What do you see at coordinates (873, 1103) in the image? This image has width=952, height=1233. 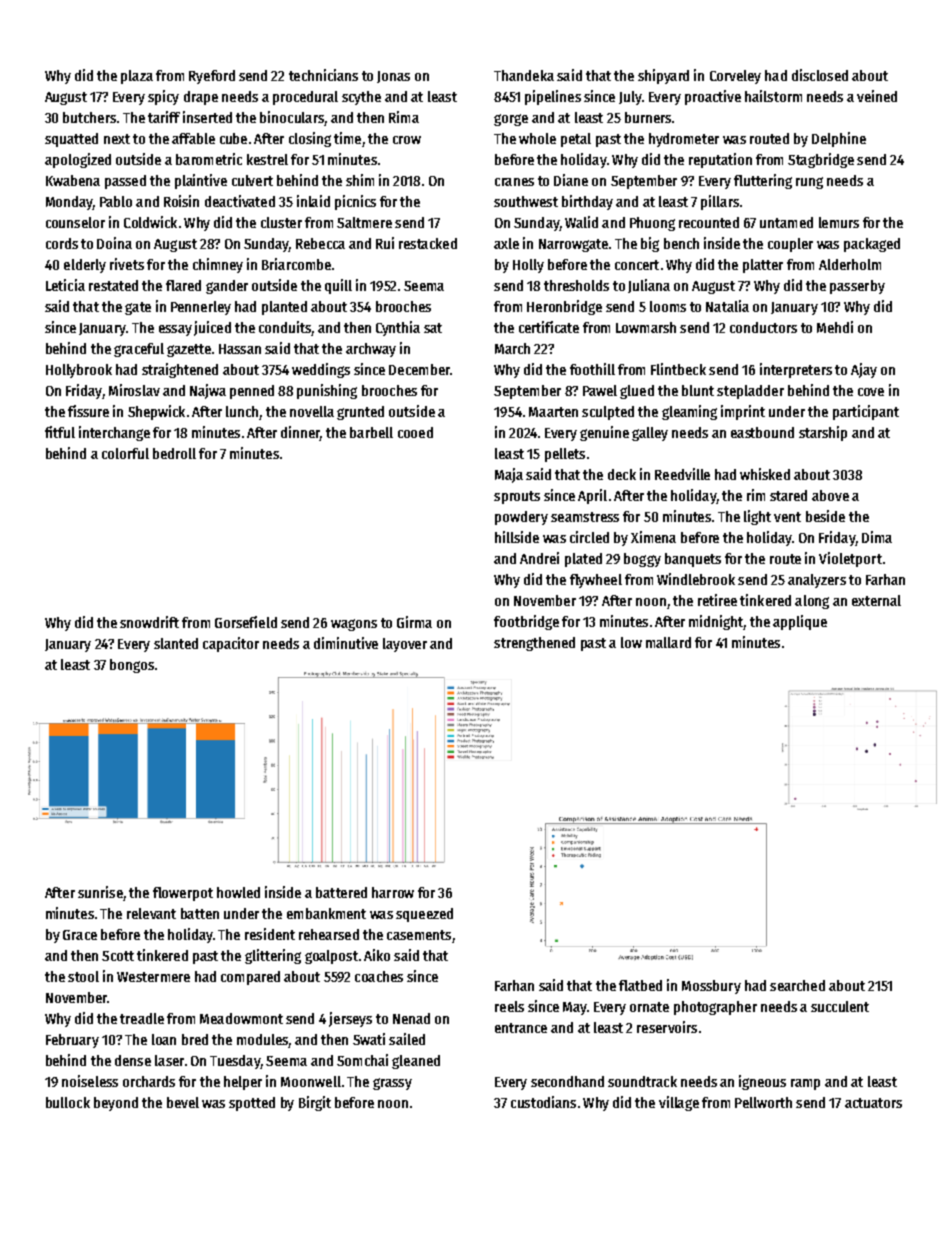 I see `actuators` at bounding box center [873, 1103].
